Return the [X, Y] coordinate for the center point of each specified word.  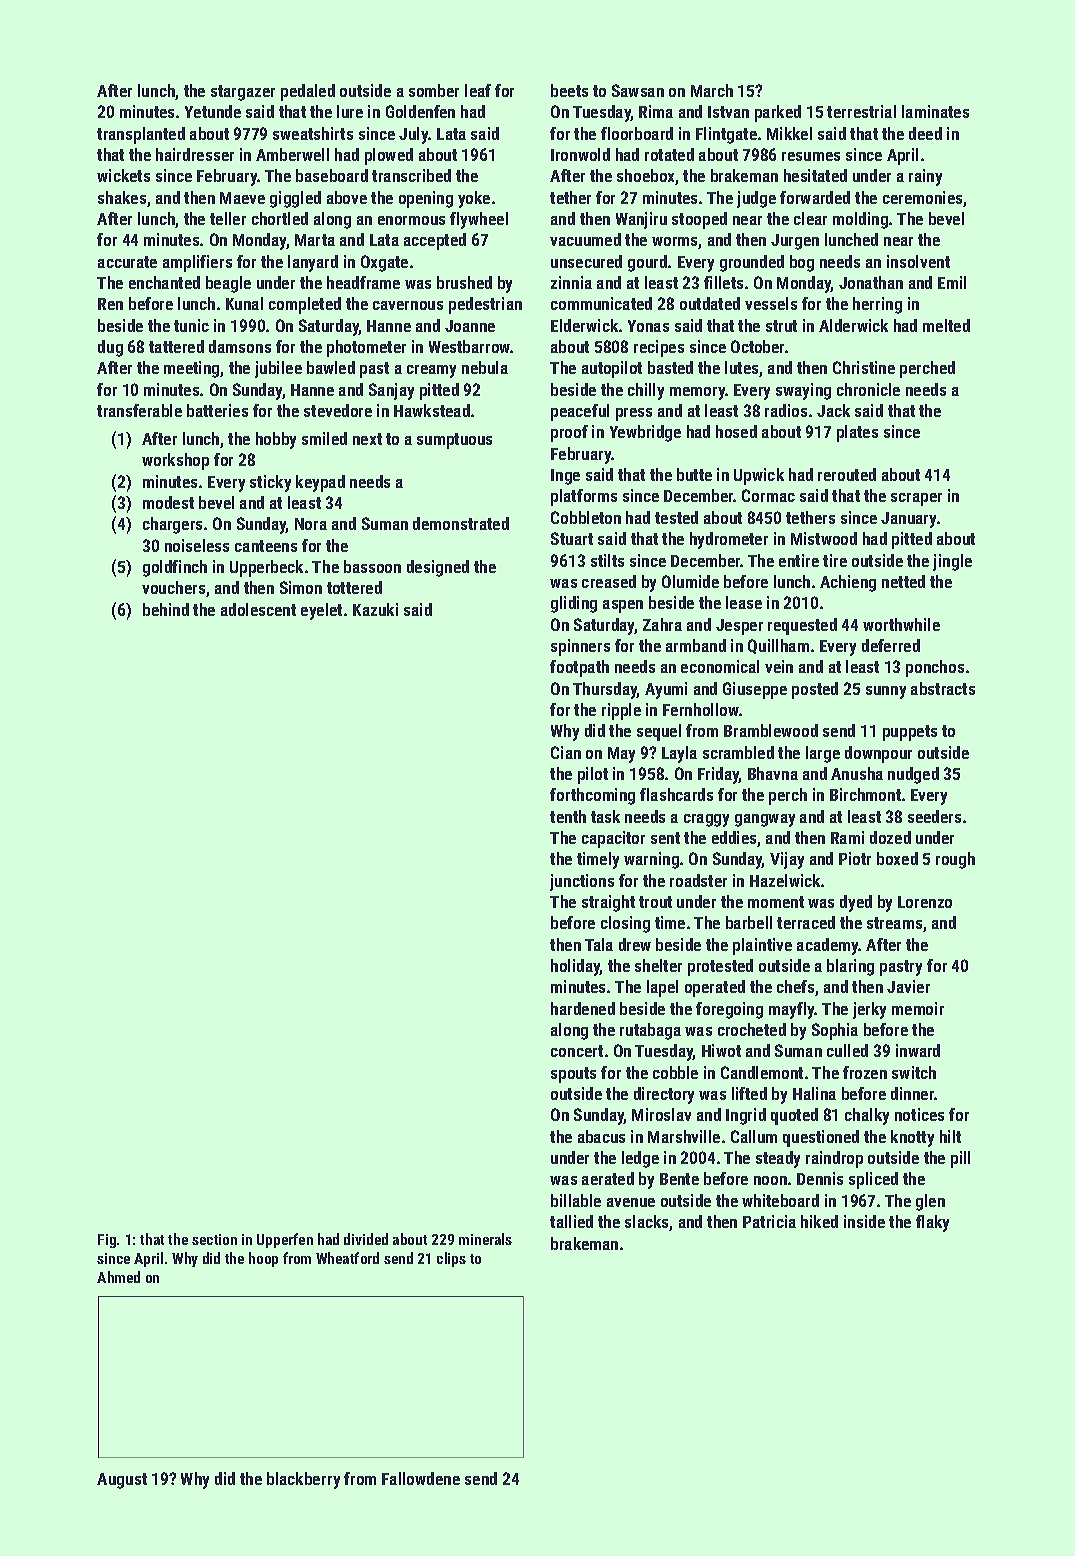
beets [569, 90]
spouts [573, 1075]
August [122, 1481]
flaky [932, 1223]
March [712, 90]
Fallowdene [421, 1478]
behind [166, 609]
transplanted [141, 135]
